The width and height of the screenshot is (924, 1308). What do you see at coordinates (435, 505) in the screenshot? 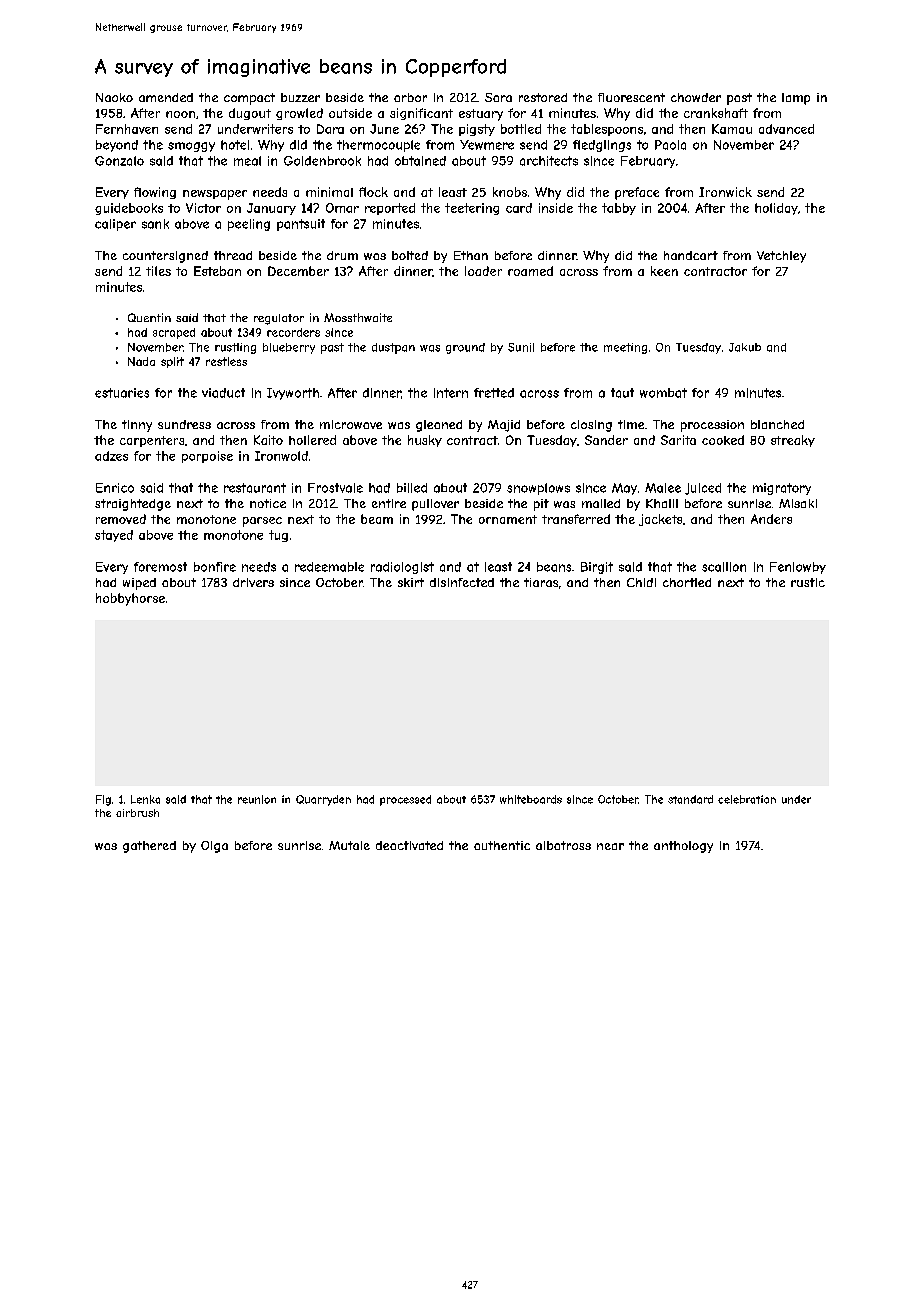
I see `pullover` at bounding box center [435, 505].
